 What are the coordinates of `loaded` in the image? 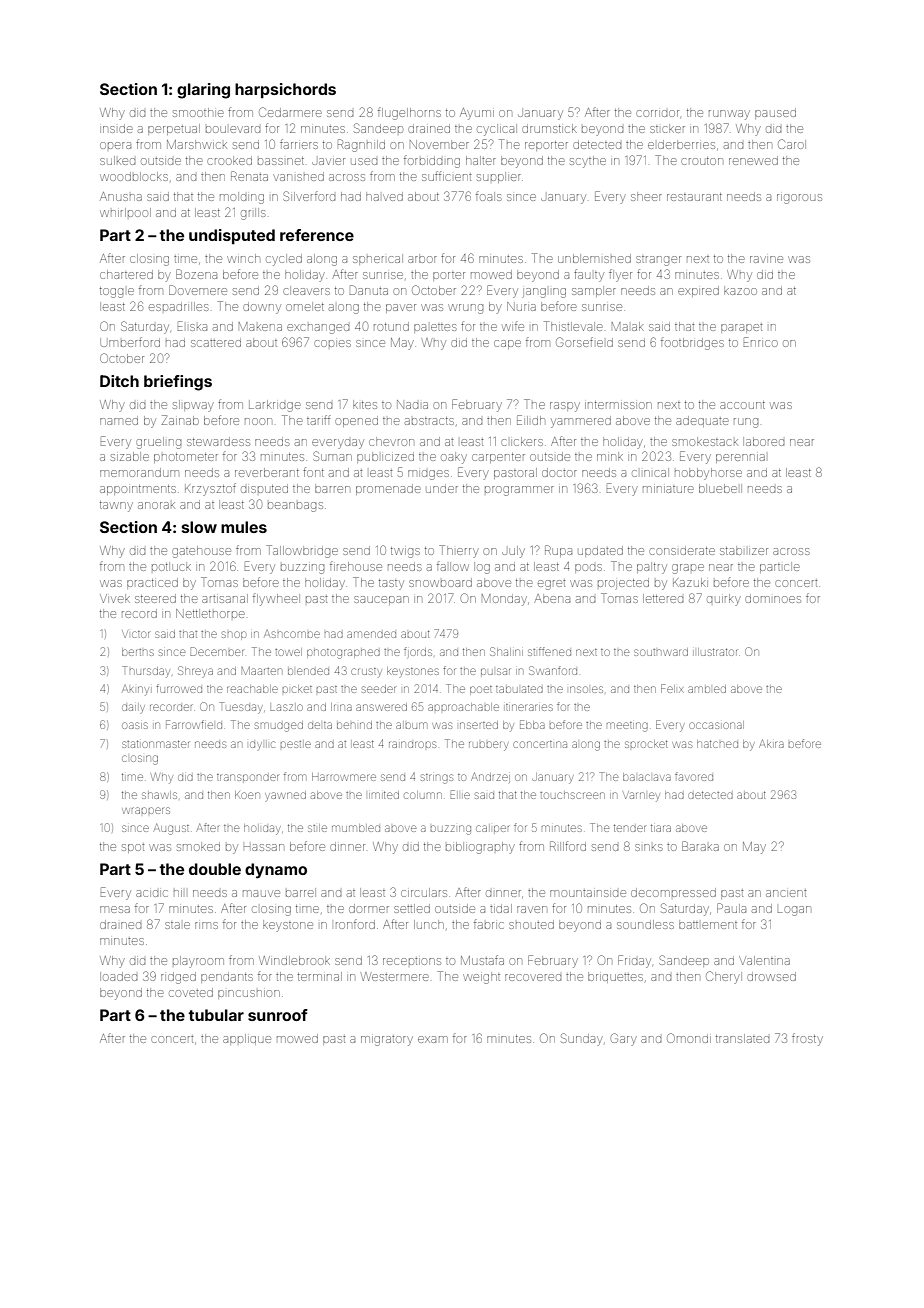 It's located at (118, 976).
